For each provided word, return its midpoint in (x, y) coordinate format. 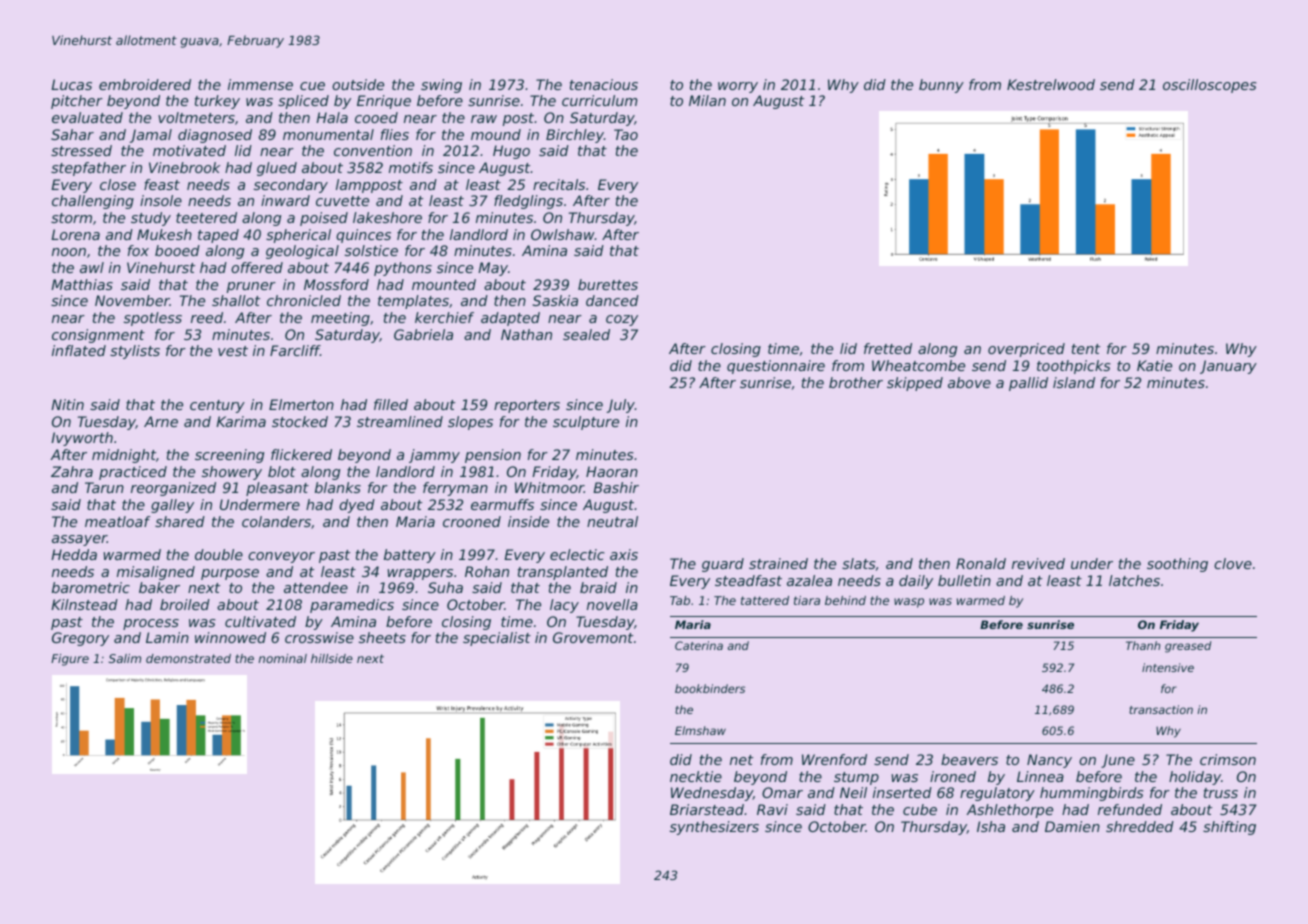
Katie (1154, 365)
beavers (969, 759)
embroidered (145, 84)
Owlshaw (563, 234)
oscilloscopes (1210, 86)
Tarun (104, 487)
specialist (497, 639)
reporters (527, 406)
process (151, 624)
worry (738, 87)
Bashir (616, 487)
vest (233, 351)
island (1074, 382)
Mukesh (164, 234)
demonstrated (188, 658)
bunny (941, 86)
